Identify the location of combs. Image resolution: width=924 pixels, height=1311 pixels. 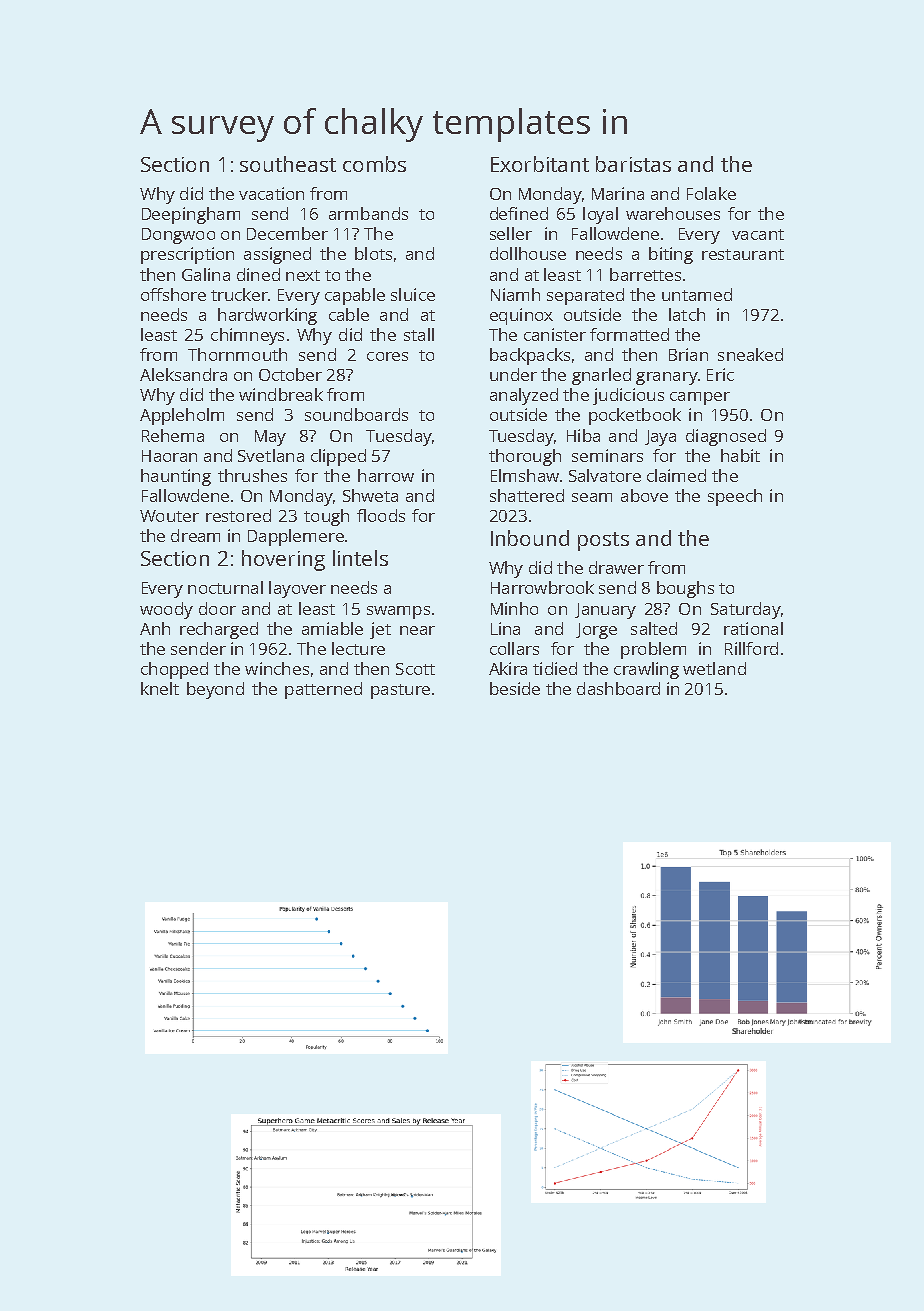
(374, 164).
